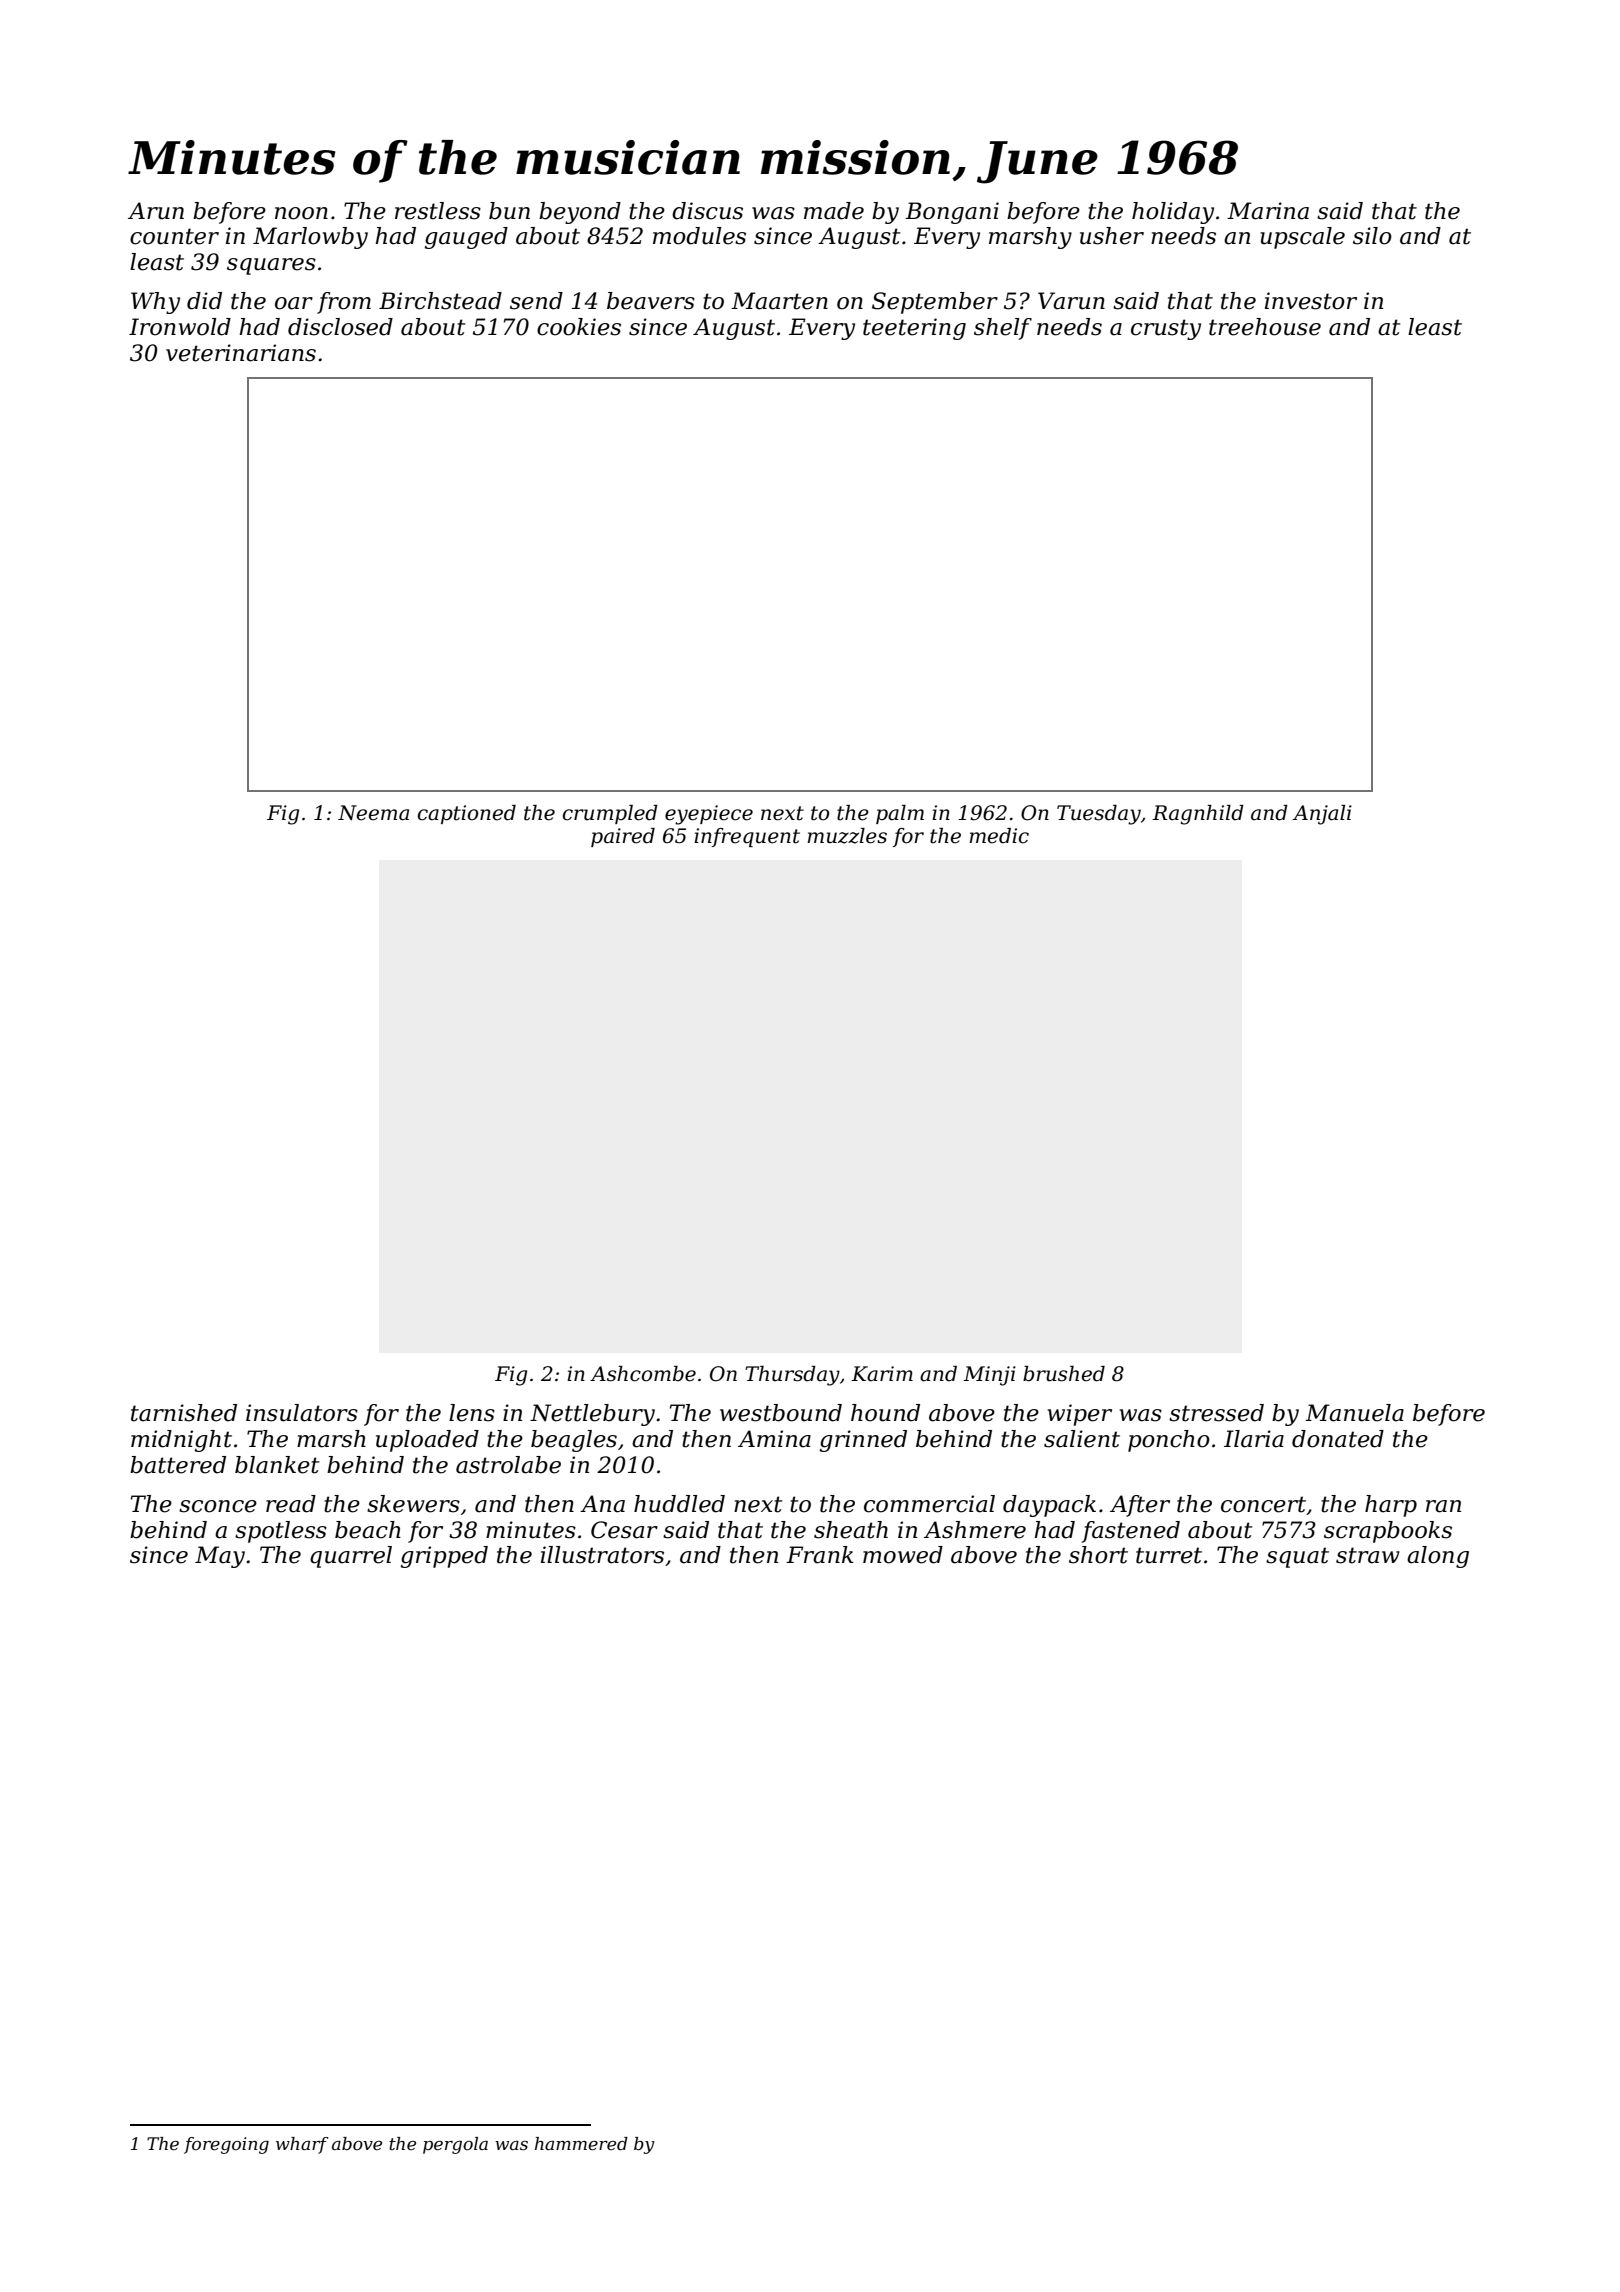  I want to click on hammered, so click(581, 2144).
